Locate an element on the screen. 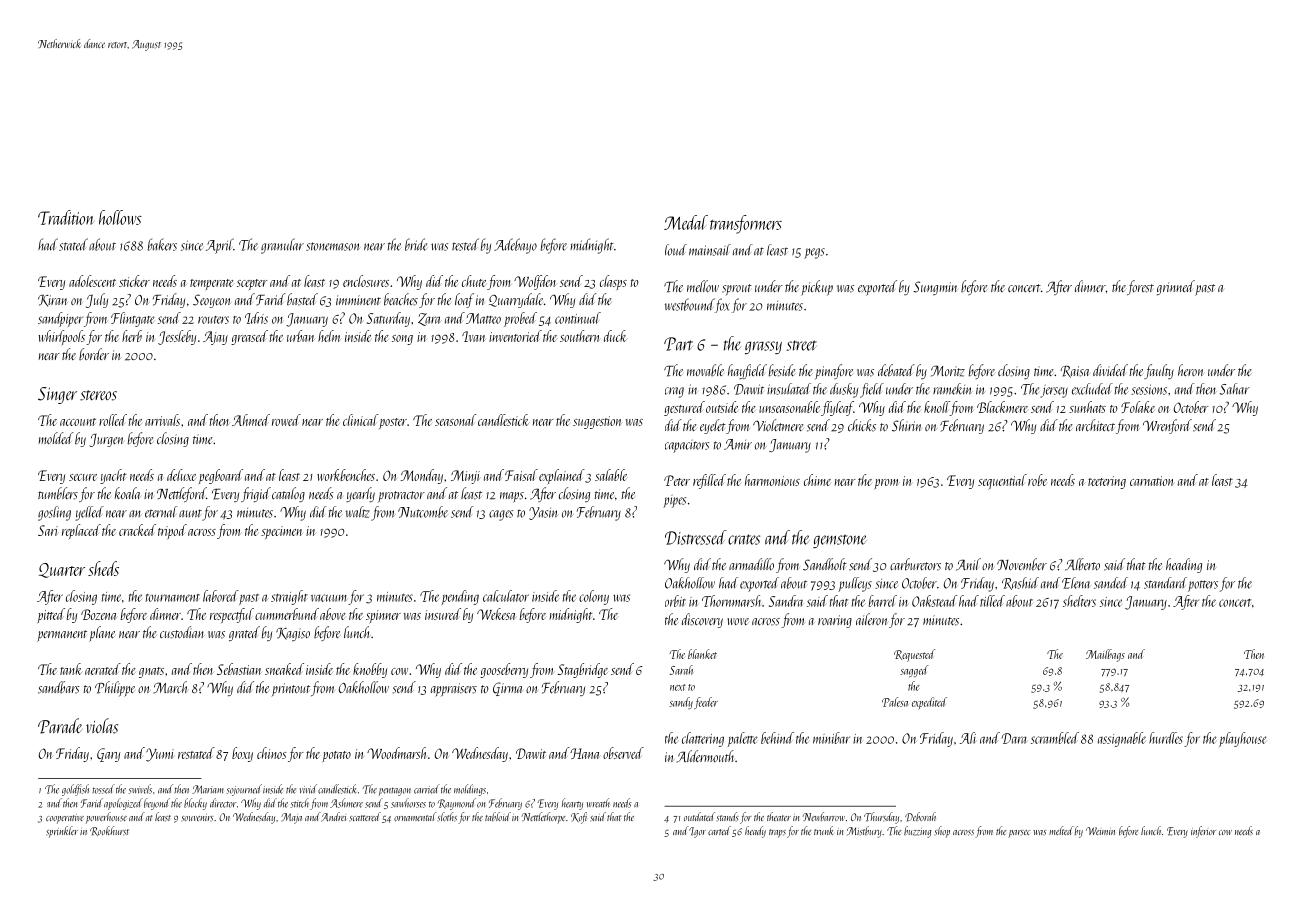 This screenshot has width=1308, height=924. parsec is located at coordinates (1019, 834).
